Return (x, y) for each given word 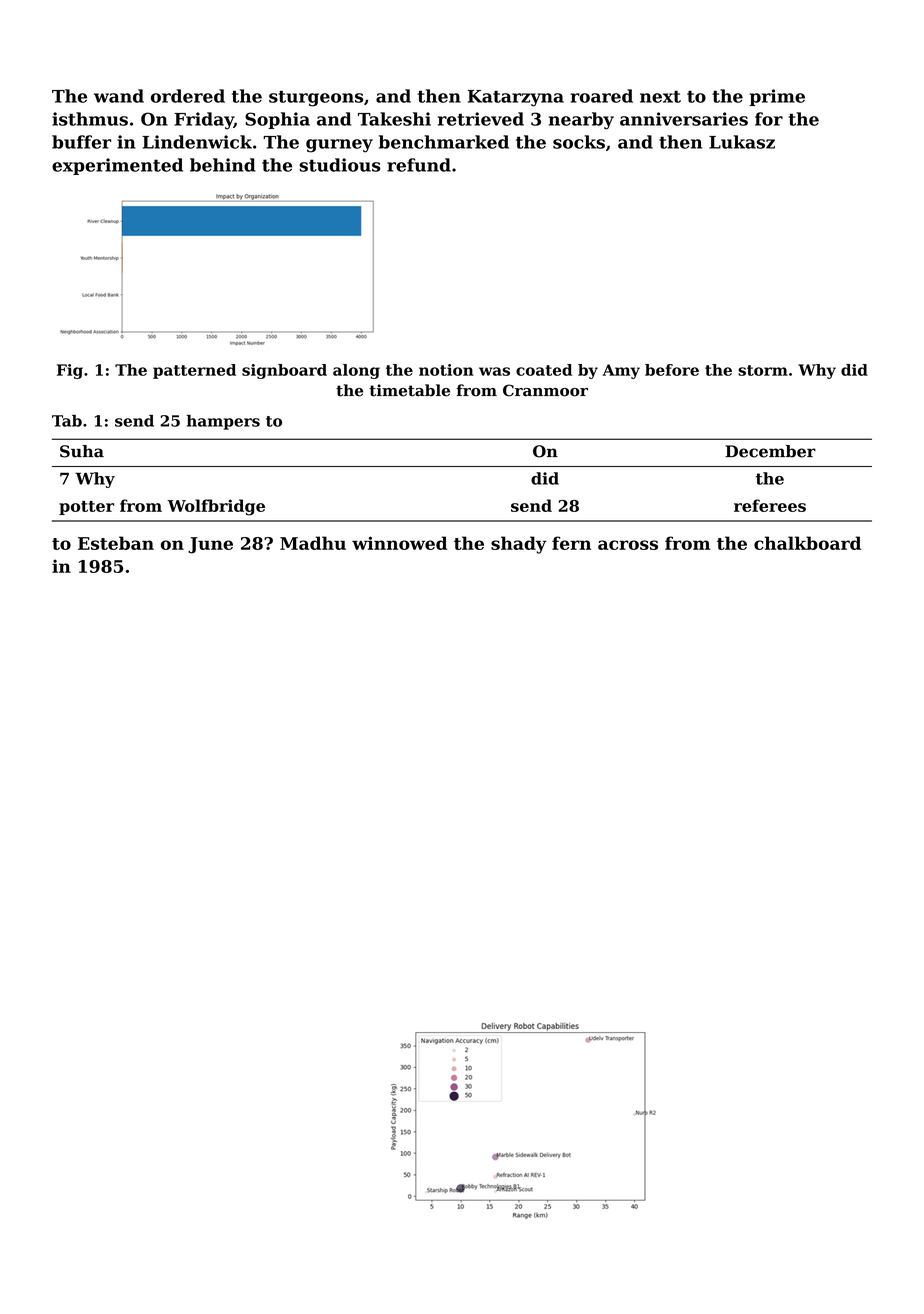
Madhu (313, 543)
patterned (194, 371)
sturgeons (316, 99)
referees (770, 505)
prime (777, 97)
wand (119, 96)
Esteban (116, 543)
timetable (409, 390)
